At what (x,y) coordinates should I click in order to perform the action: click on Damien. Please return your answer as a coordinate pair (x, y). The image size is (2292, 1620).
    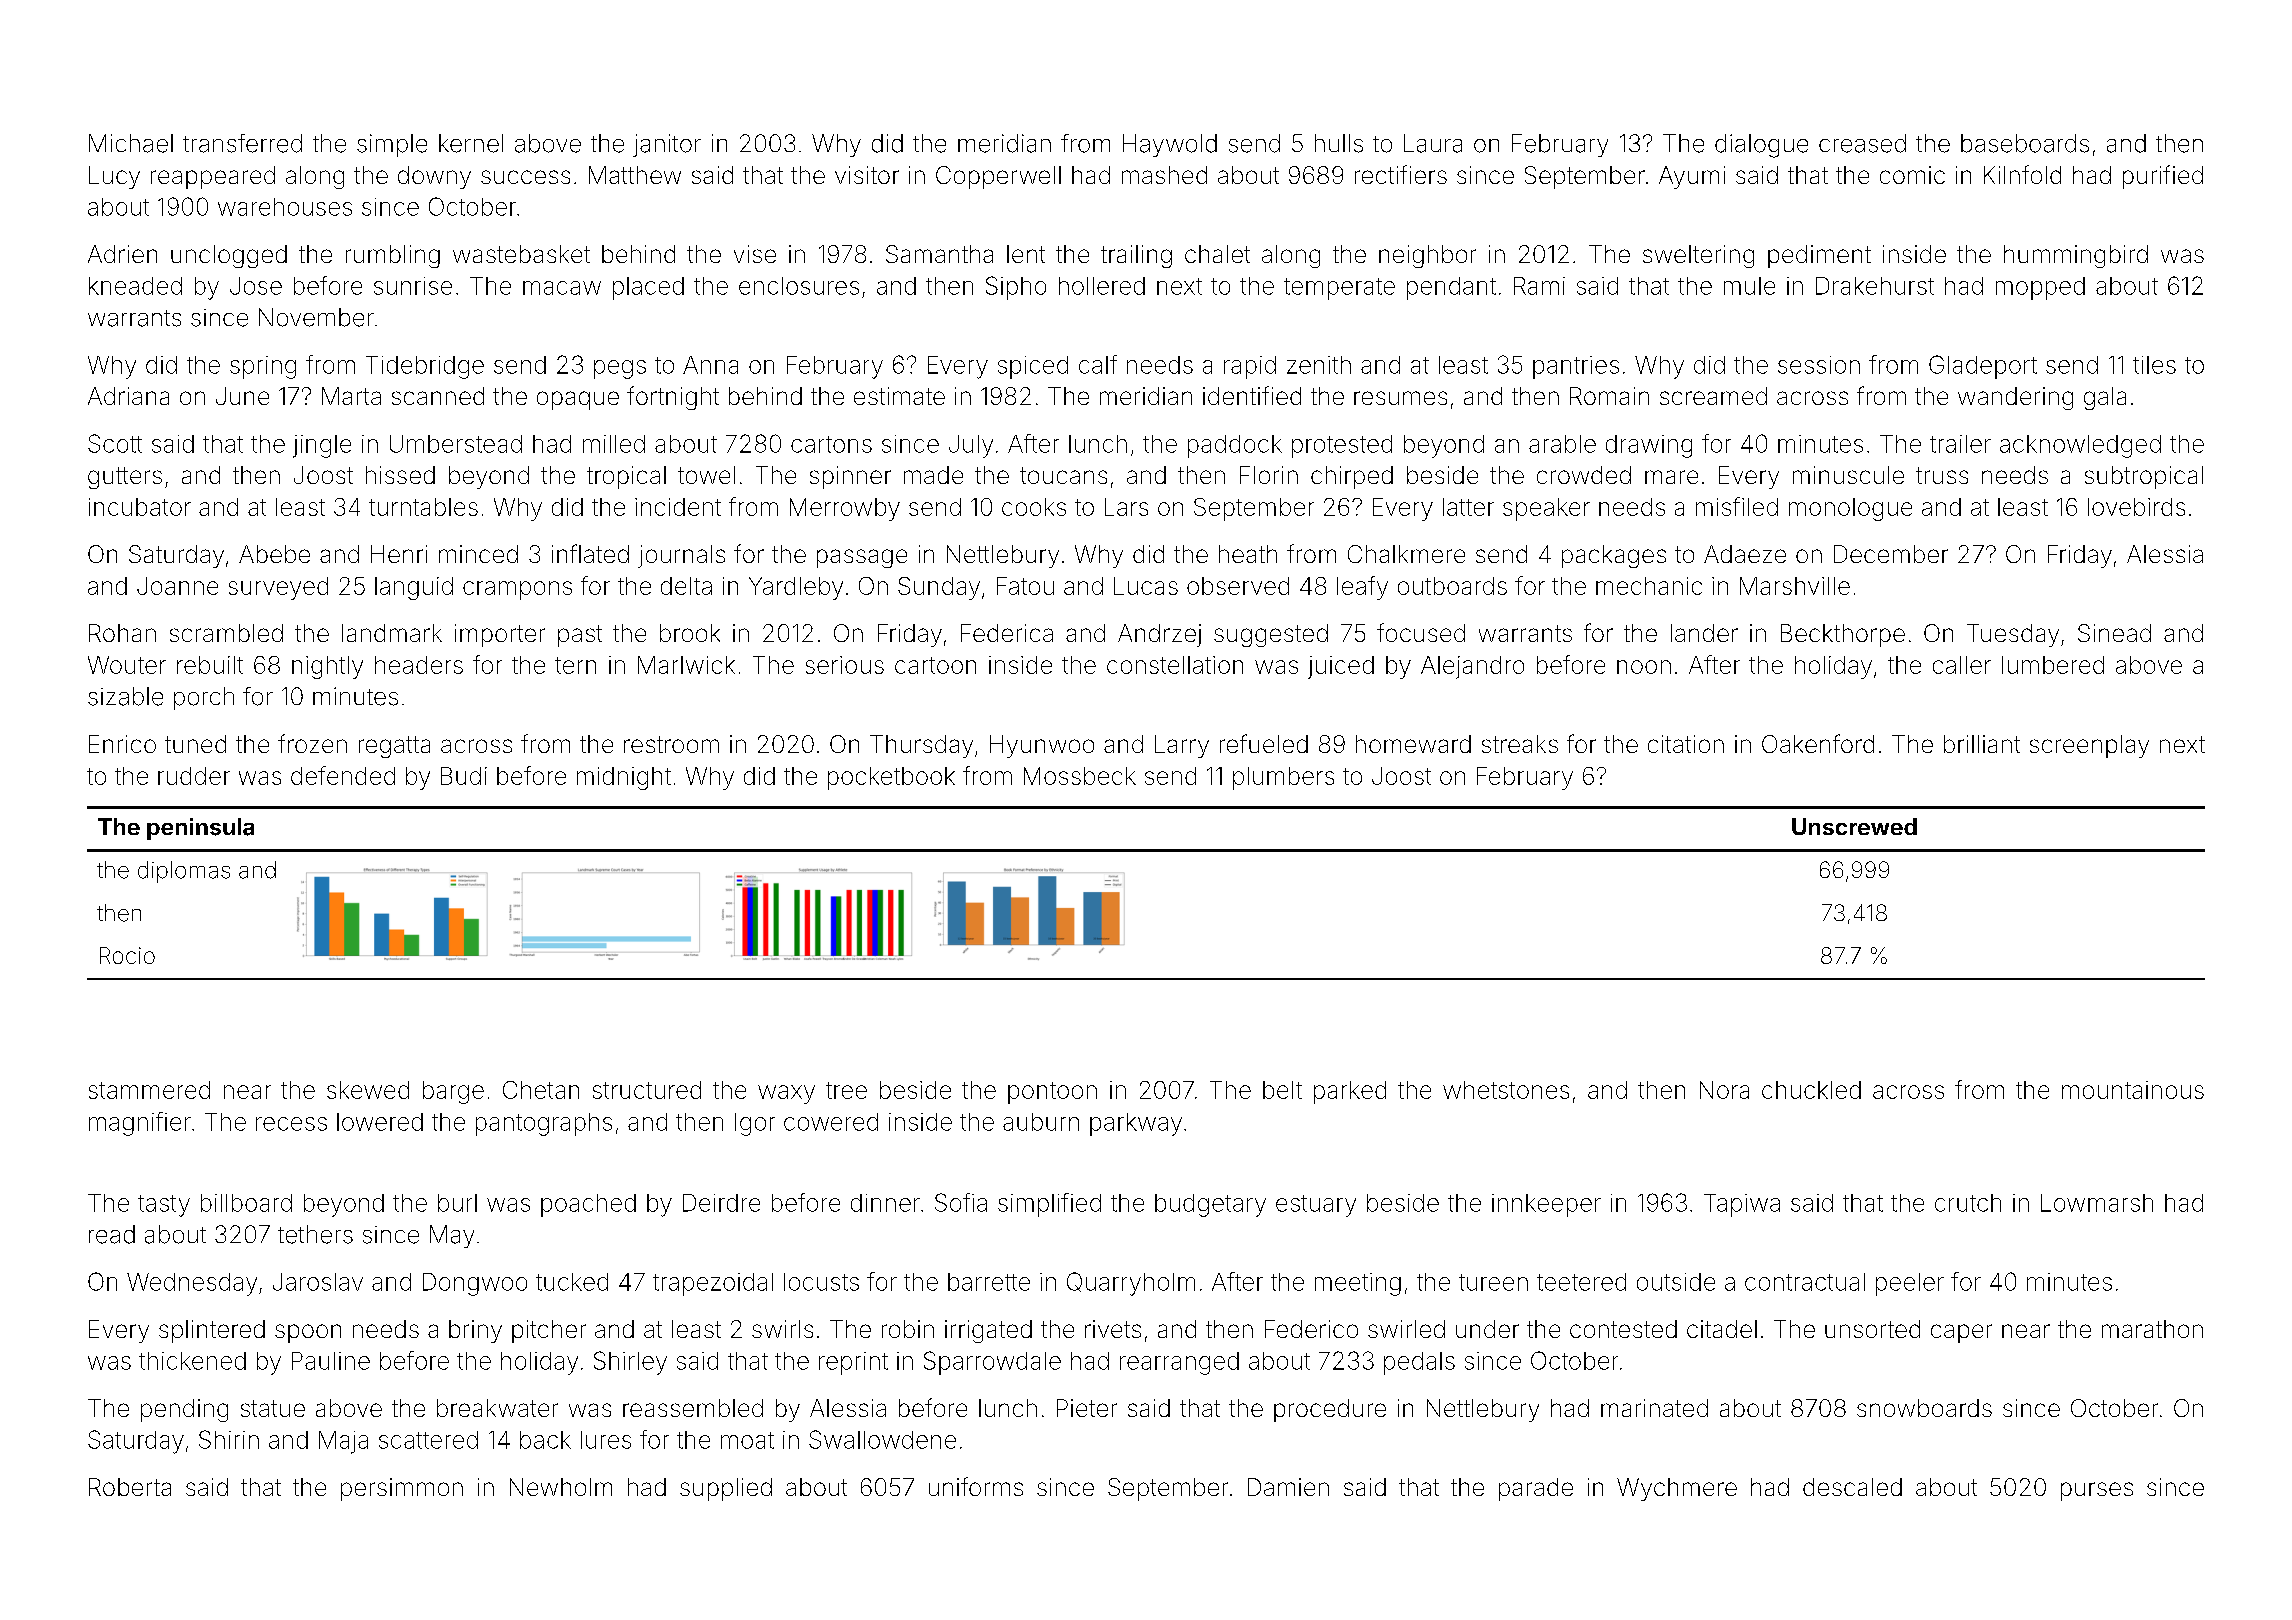
    Looking at the image, I should click on (1288, 1487).
